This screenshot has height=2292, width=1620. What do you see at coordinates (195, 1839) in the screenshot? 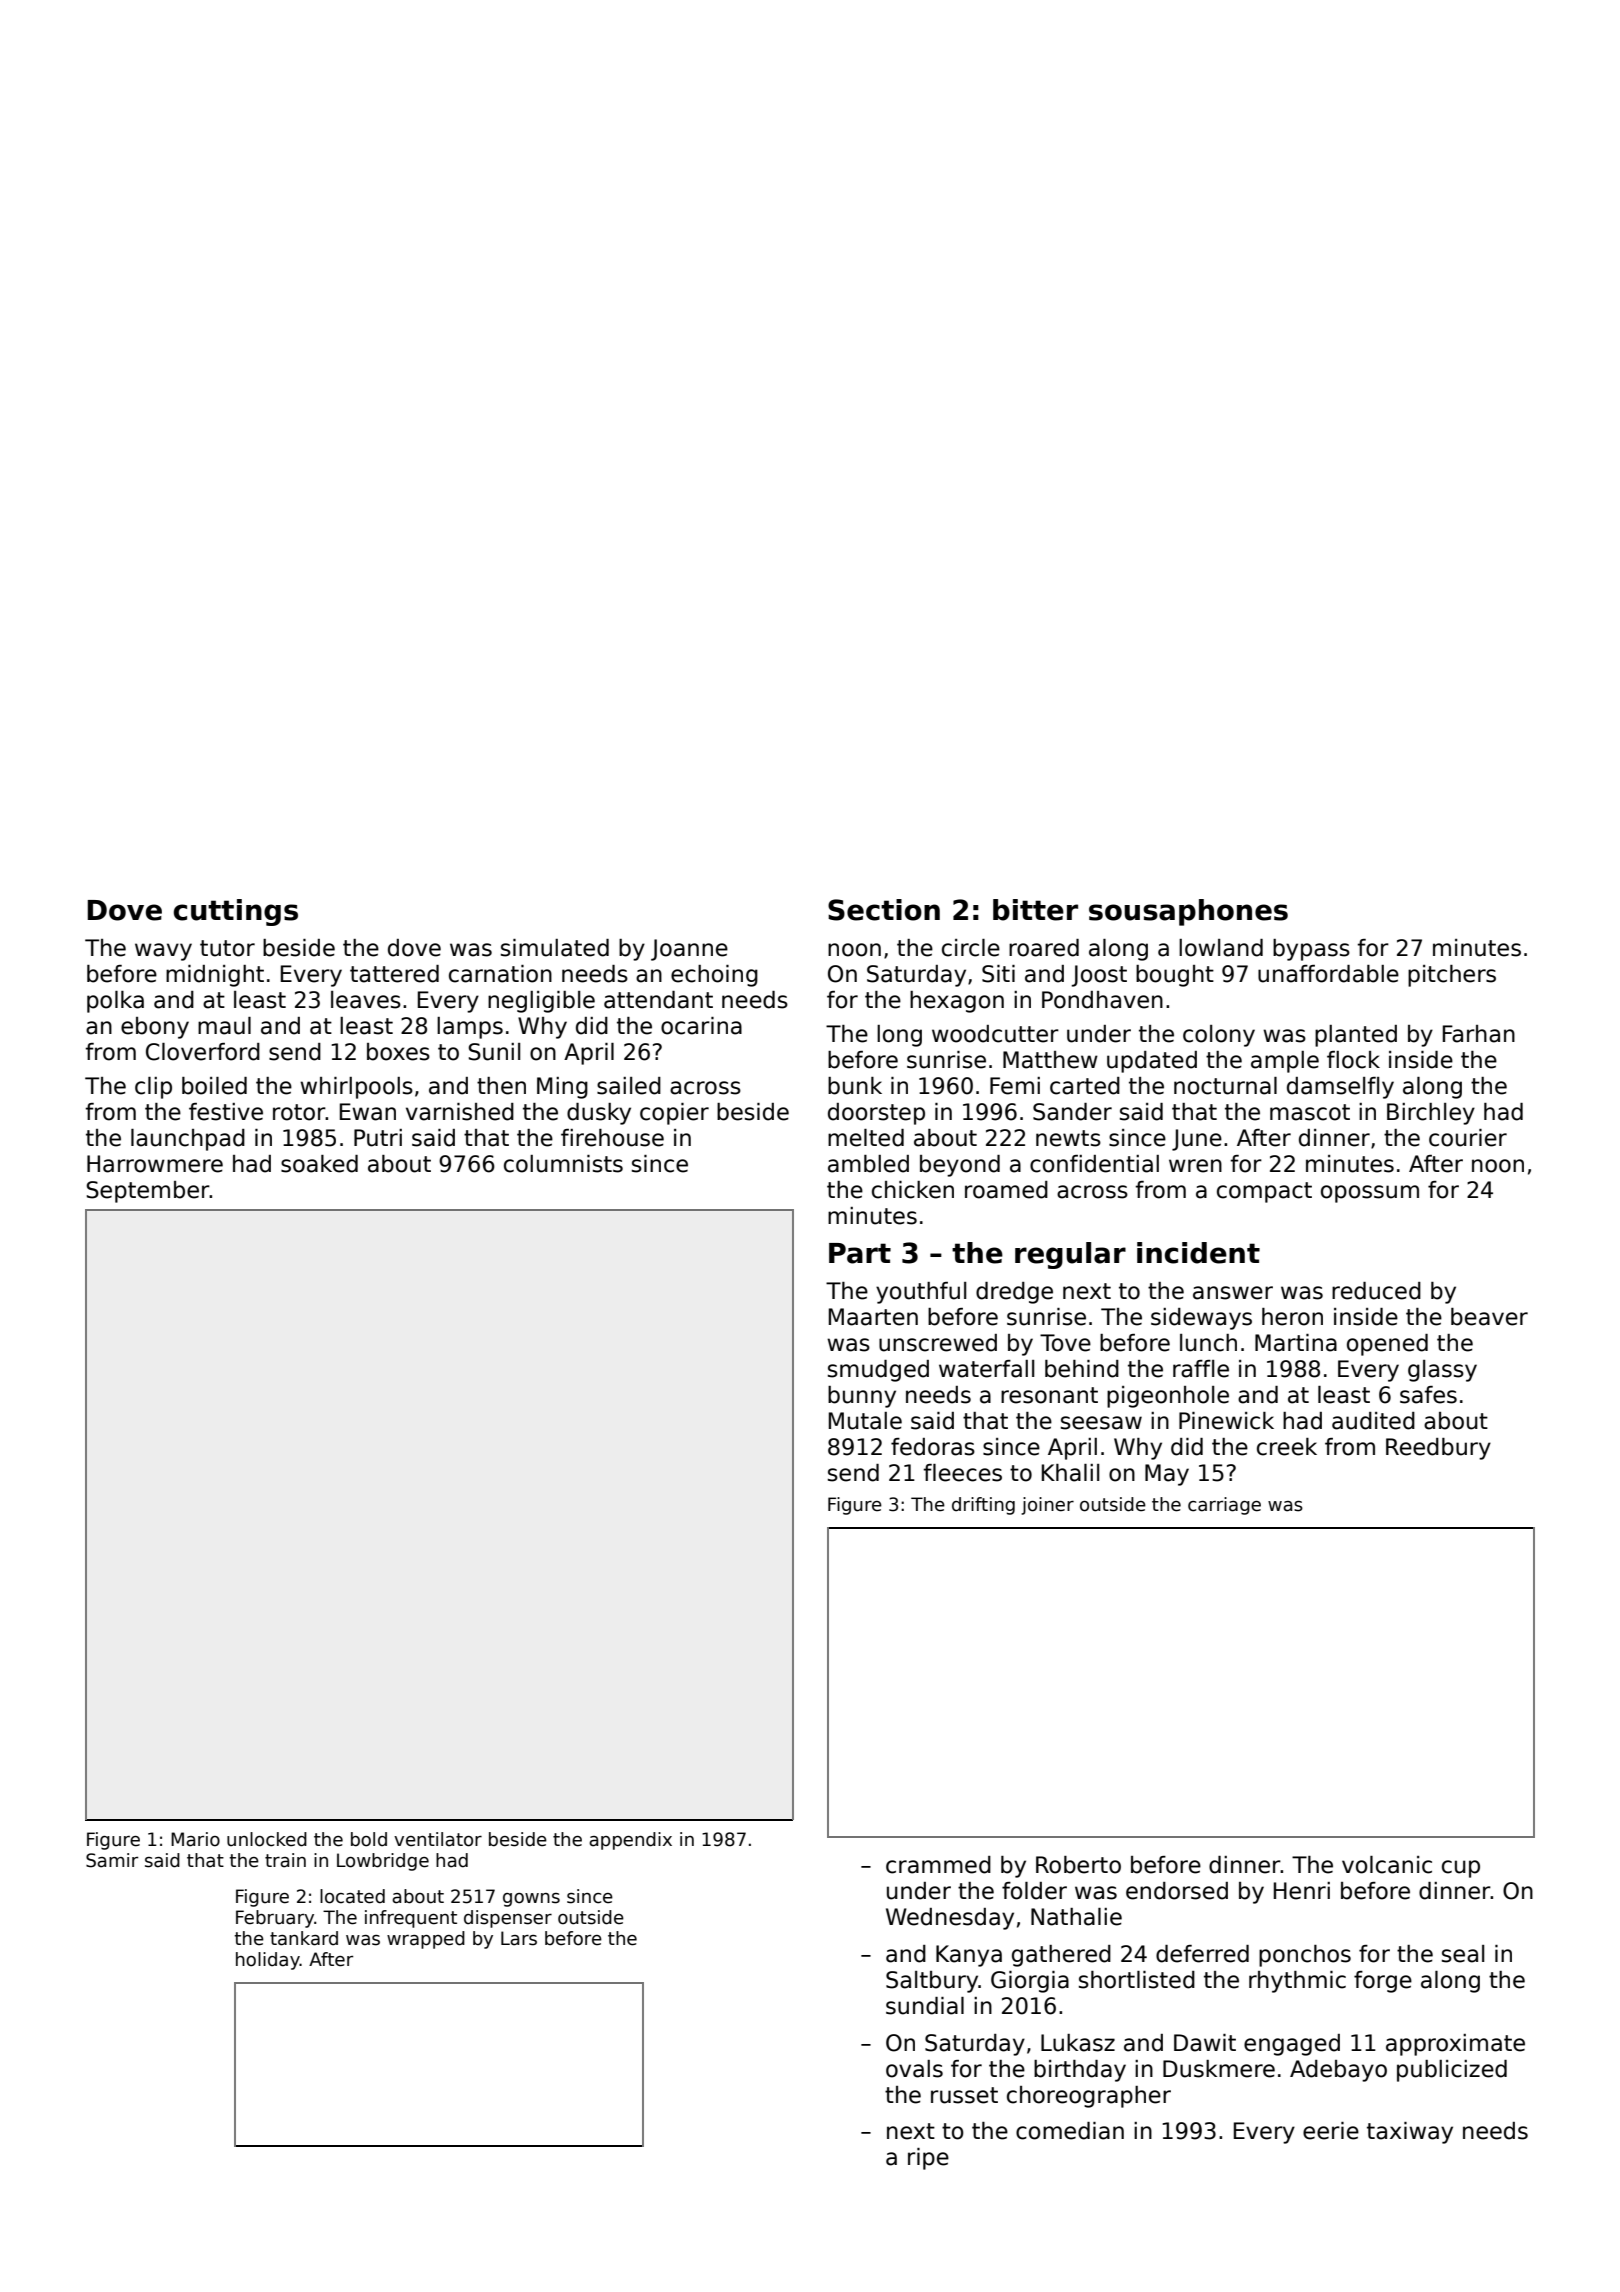
I see `Mario` at bounding box center [195, 1839].
